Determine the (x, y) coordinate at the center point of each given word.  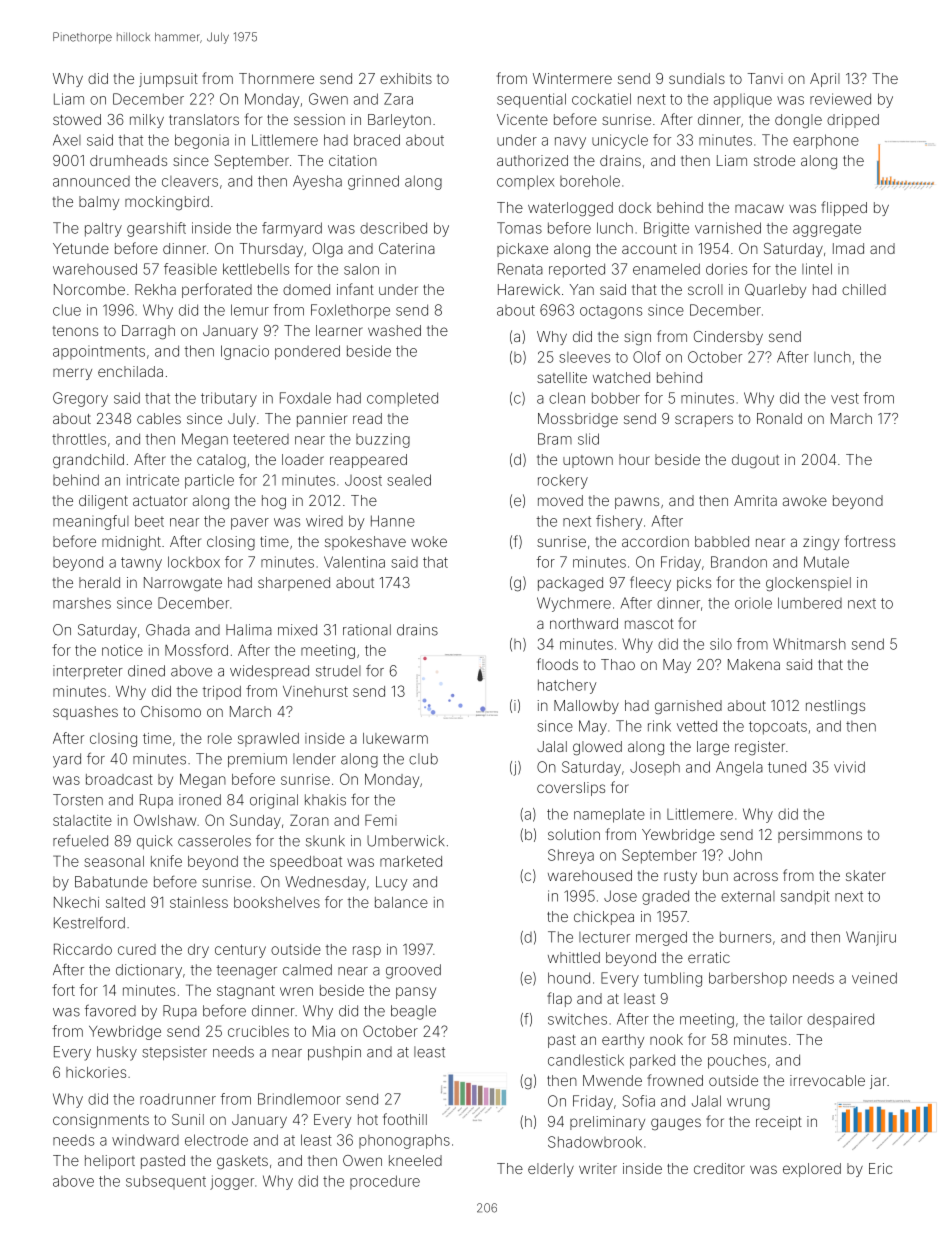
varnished (728, 228)
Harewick (529, 289)
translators (204, 119)
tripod (222, 693)
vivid (849, 767)
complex (525, 182)
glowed (597, 748)
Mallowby (586, 707)
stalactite (82, 820)
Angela (739, 768)
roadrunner (178, 1099)
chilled (864, 289)
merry (72, 374)
